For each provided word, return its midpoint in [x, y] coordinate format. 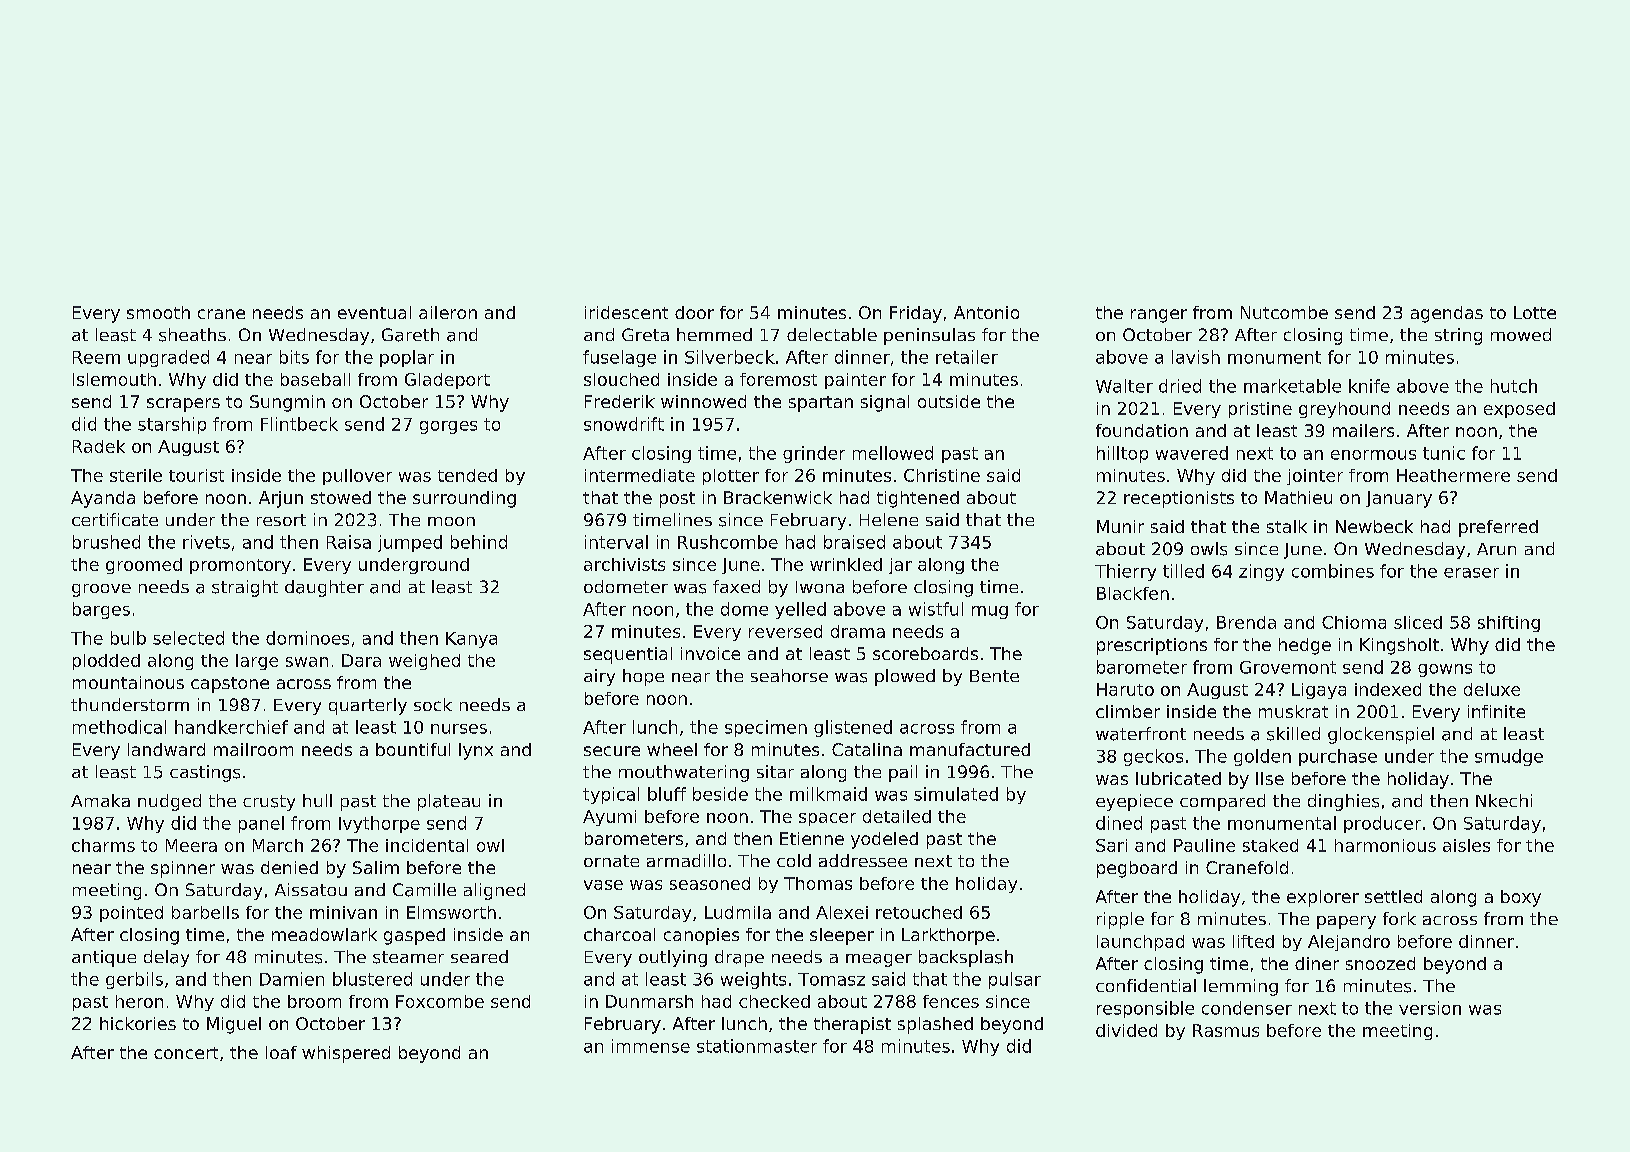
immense [651, 1046]
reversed [785, 631]
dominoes [307, 638]
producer [1382, 824]
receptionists [1179, 499]
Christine [942, 475]
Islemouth [114, 379]
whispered [346, 1054]
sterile [136, 475]
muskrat [1293, 711]
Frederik [620, 401]
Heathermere [1453, 475]
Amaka [100, 800]
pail [903, 773]
